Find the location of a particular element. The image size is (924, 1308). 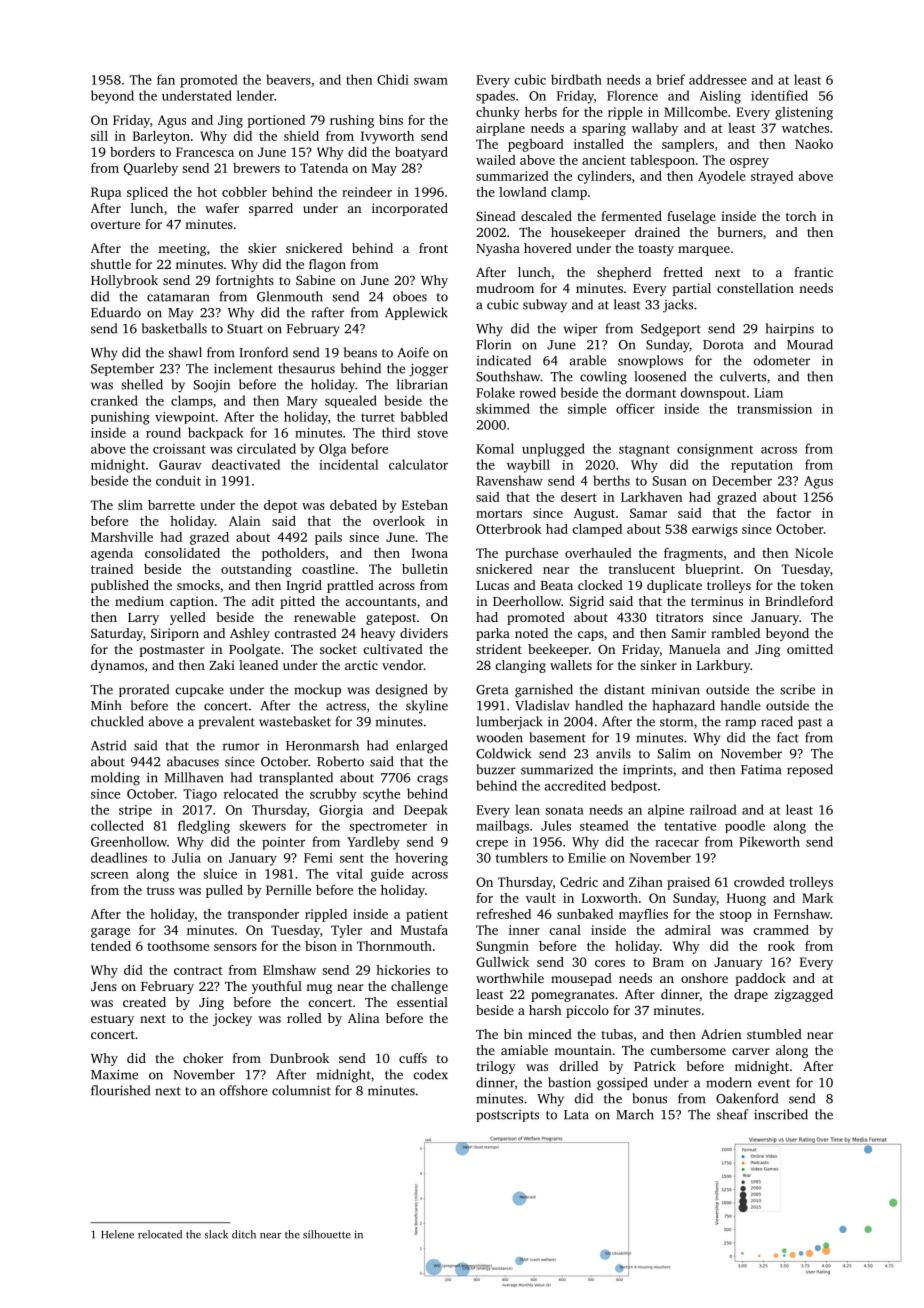

Alina is located at coordinates (363, 1018).
